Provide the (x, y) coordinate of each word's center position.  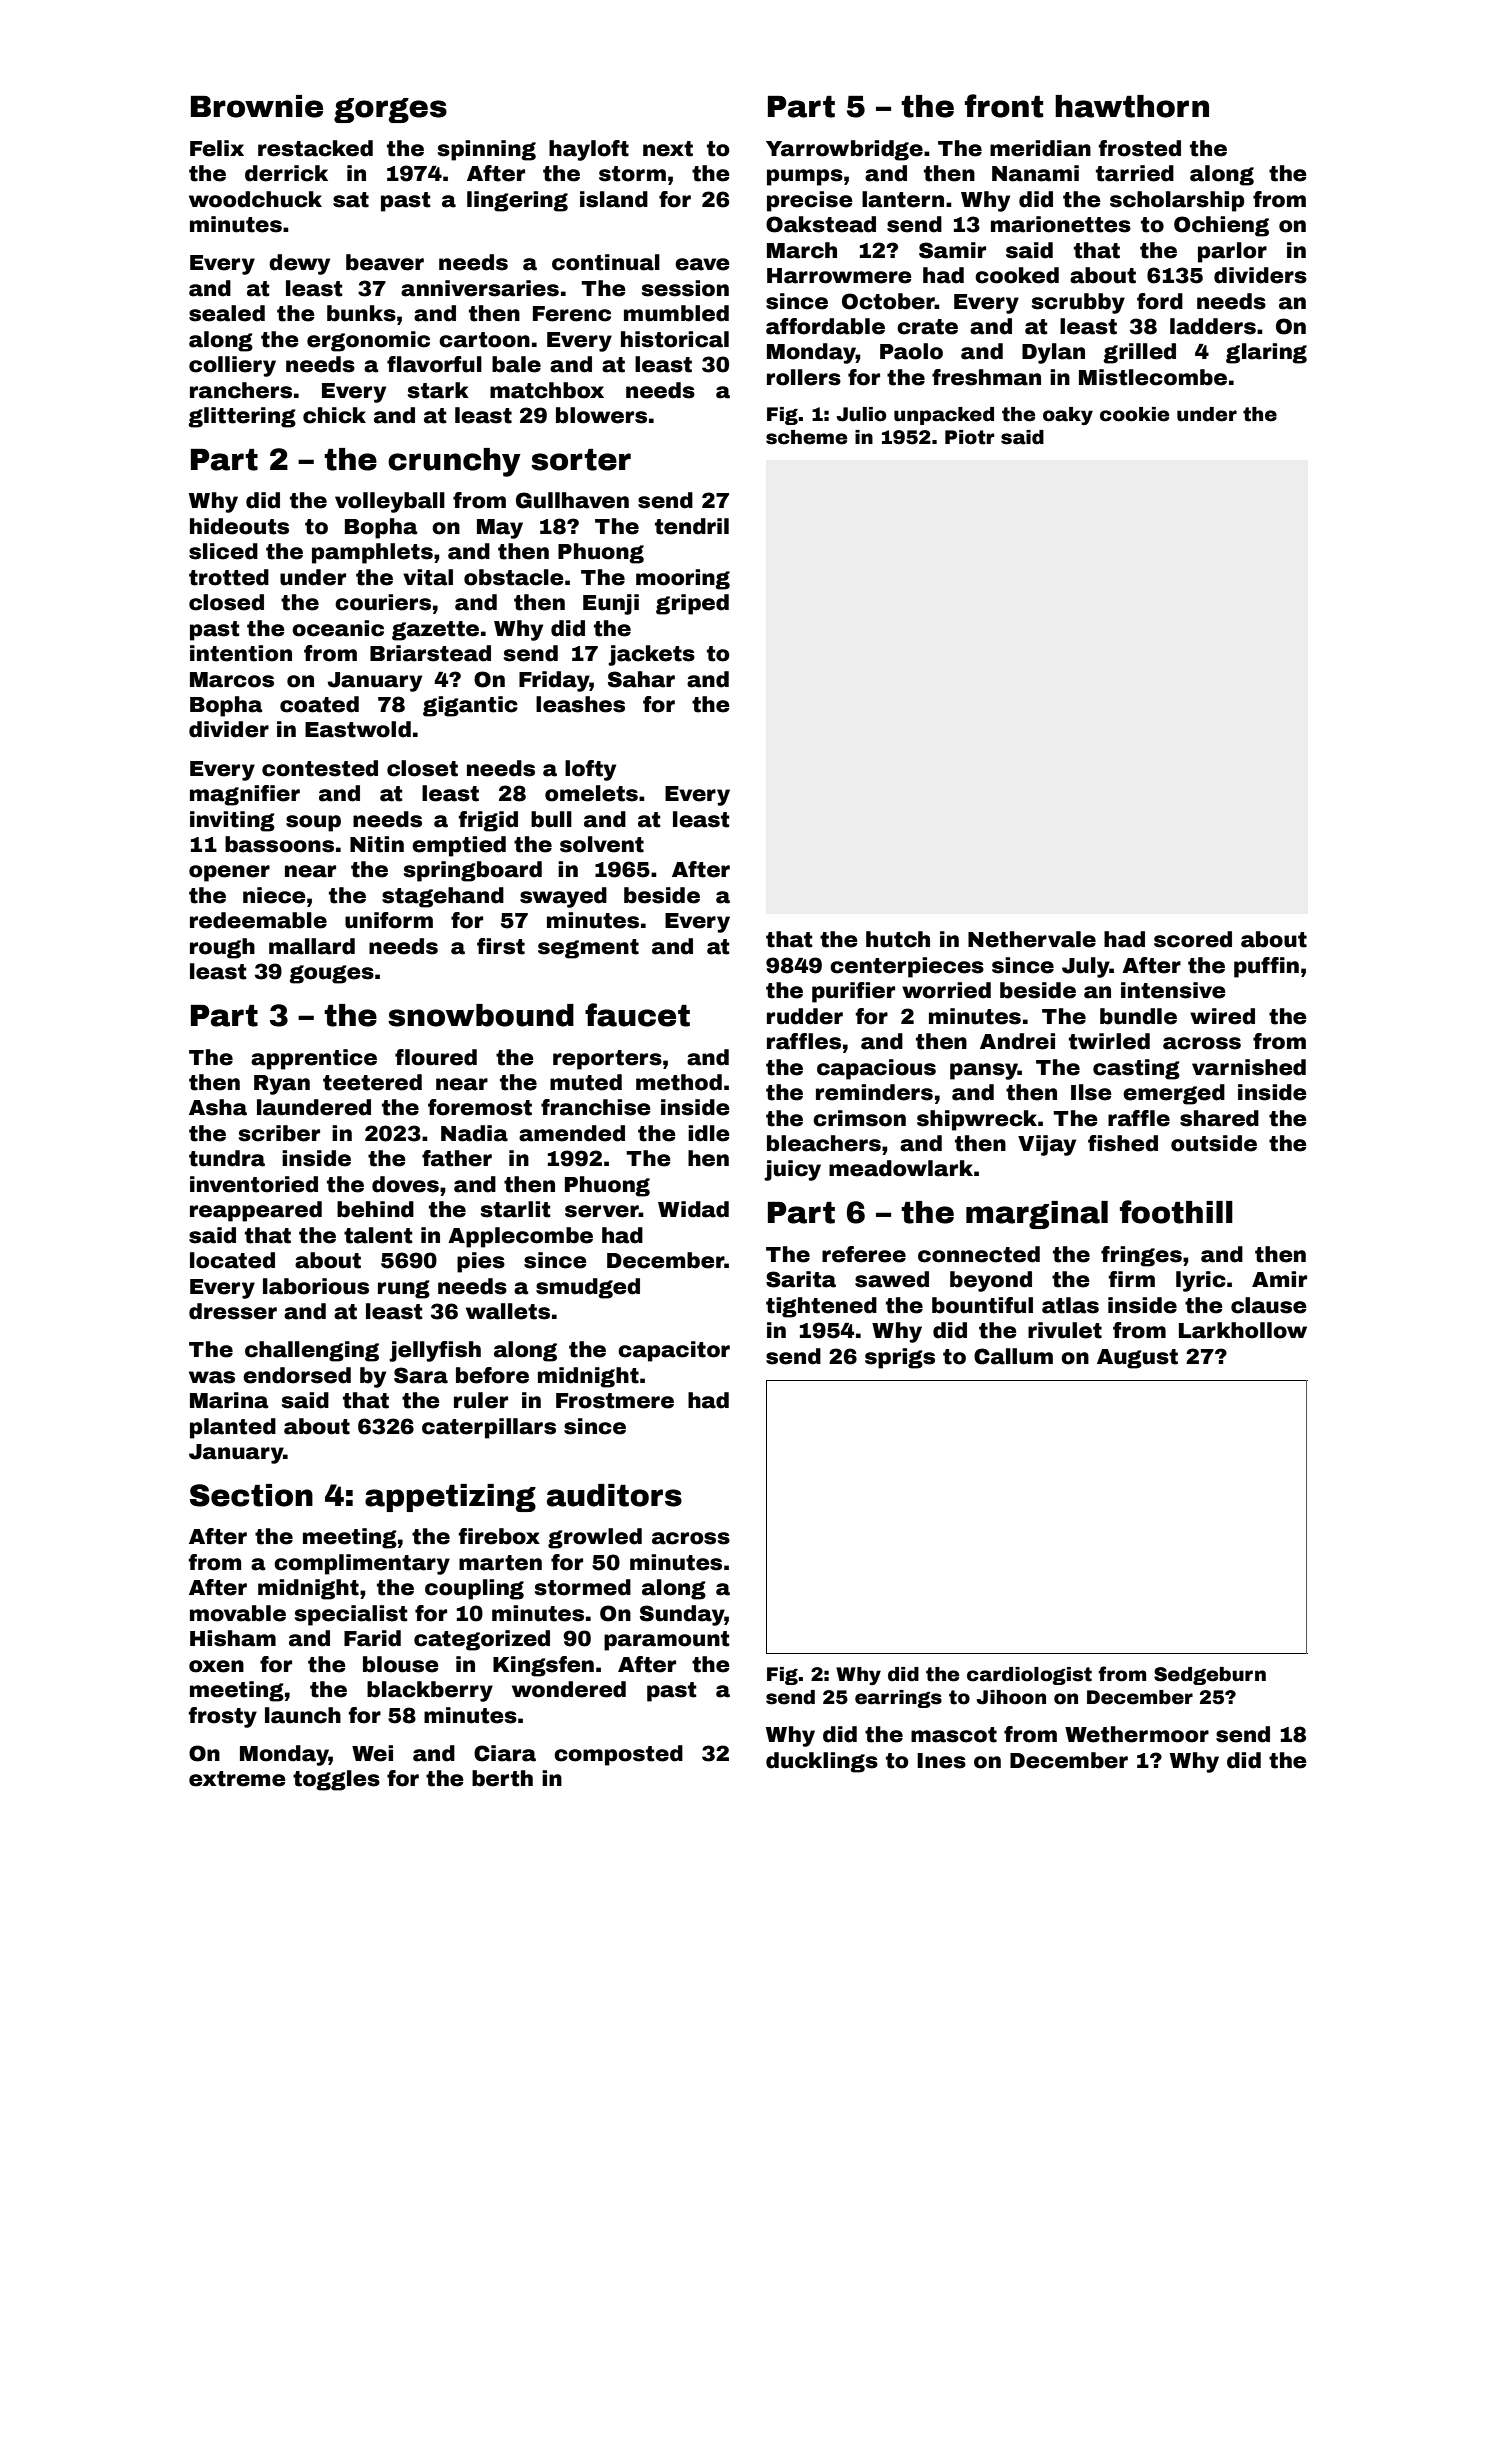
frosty (222, 1717)
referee (864, 1254)
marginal (1037, 1215)
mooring (683, 579)
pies (481, 1262)
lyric (1201, 1281)
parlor (1232, 252)
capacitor (674, 1351)
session (685, 288)
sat (351, 200)
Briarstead (430, 653)
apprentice (314, 1059)
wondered (569, 1689)
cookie (1134, 414)
